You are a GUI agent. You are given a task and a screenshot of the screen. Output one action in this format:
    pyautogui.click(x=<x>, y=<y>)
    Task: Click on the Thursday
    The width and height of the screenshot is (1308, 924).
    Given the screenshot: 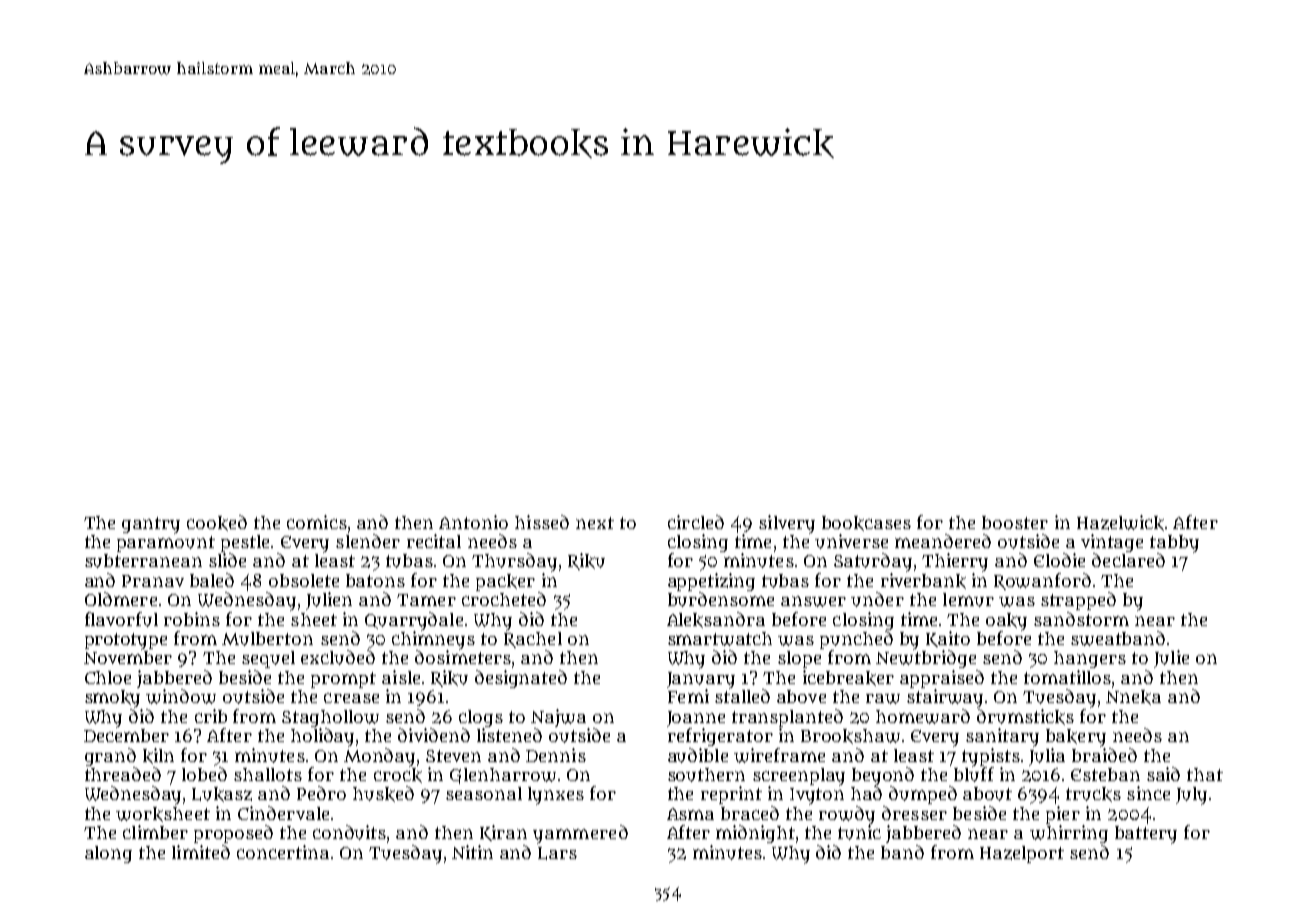 What is the action you would take?
    pyautogui.click(x=514, y=562)
